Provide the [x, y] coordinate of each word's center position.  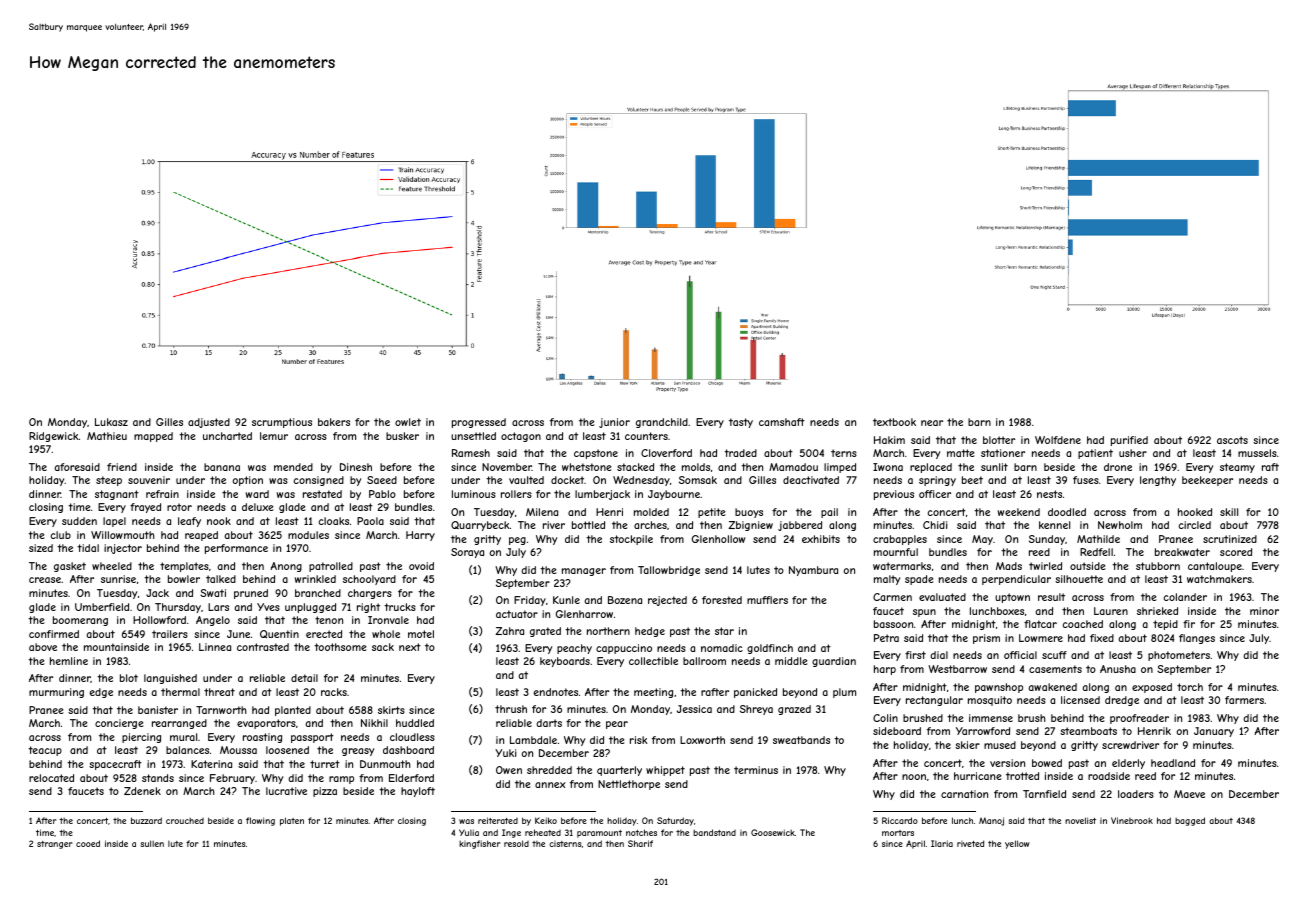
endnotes [556, 692]
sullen [152, 843]
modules [308, 535]
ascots [1232, 440]
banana [222, 467]
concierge [119, 724]
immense [991, 718]
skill [1229, 512]
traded [740, 453]
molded [651, 512]
